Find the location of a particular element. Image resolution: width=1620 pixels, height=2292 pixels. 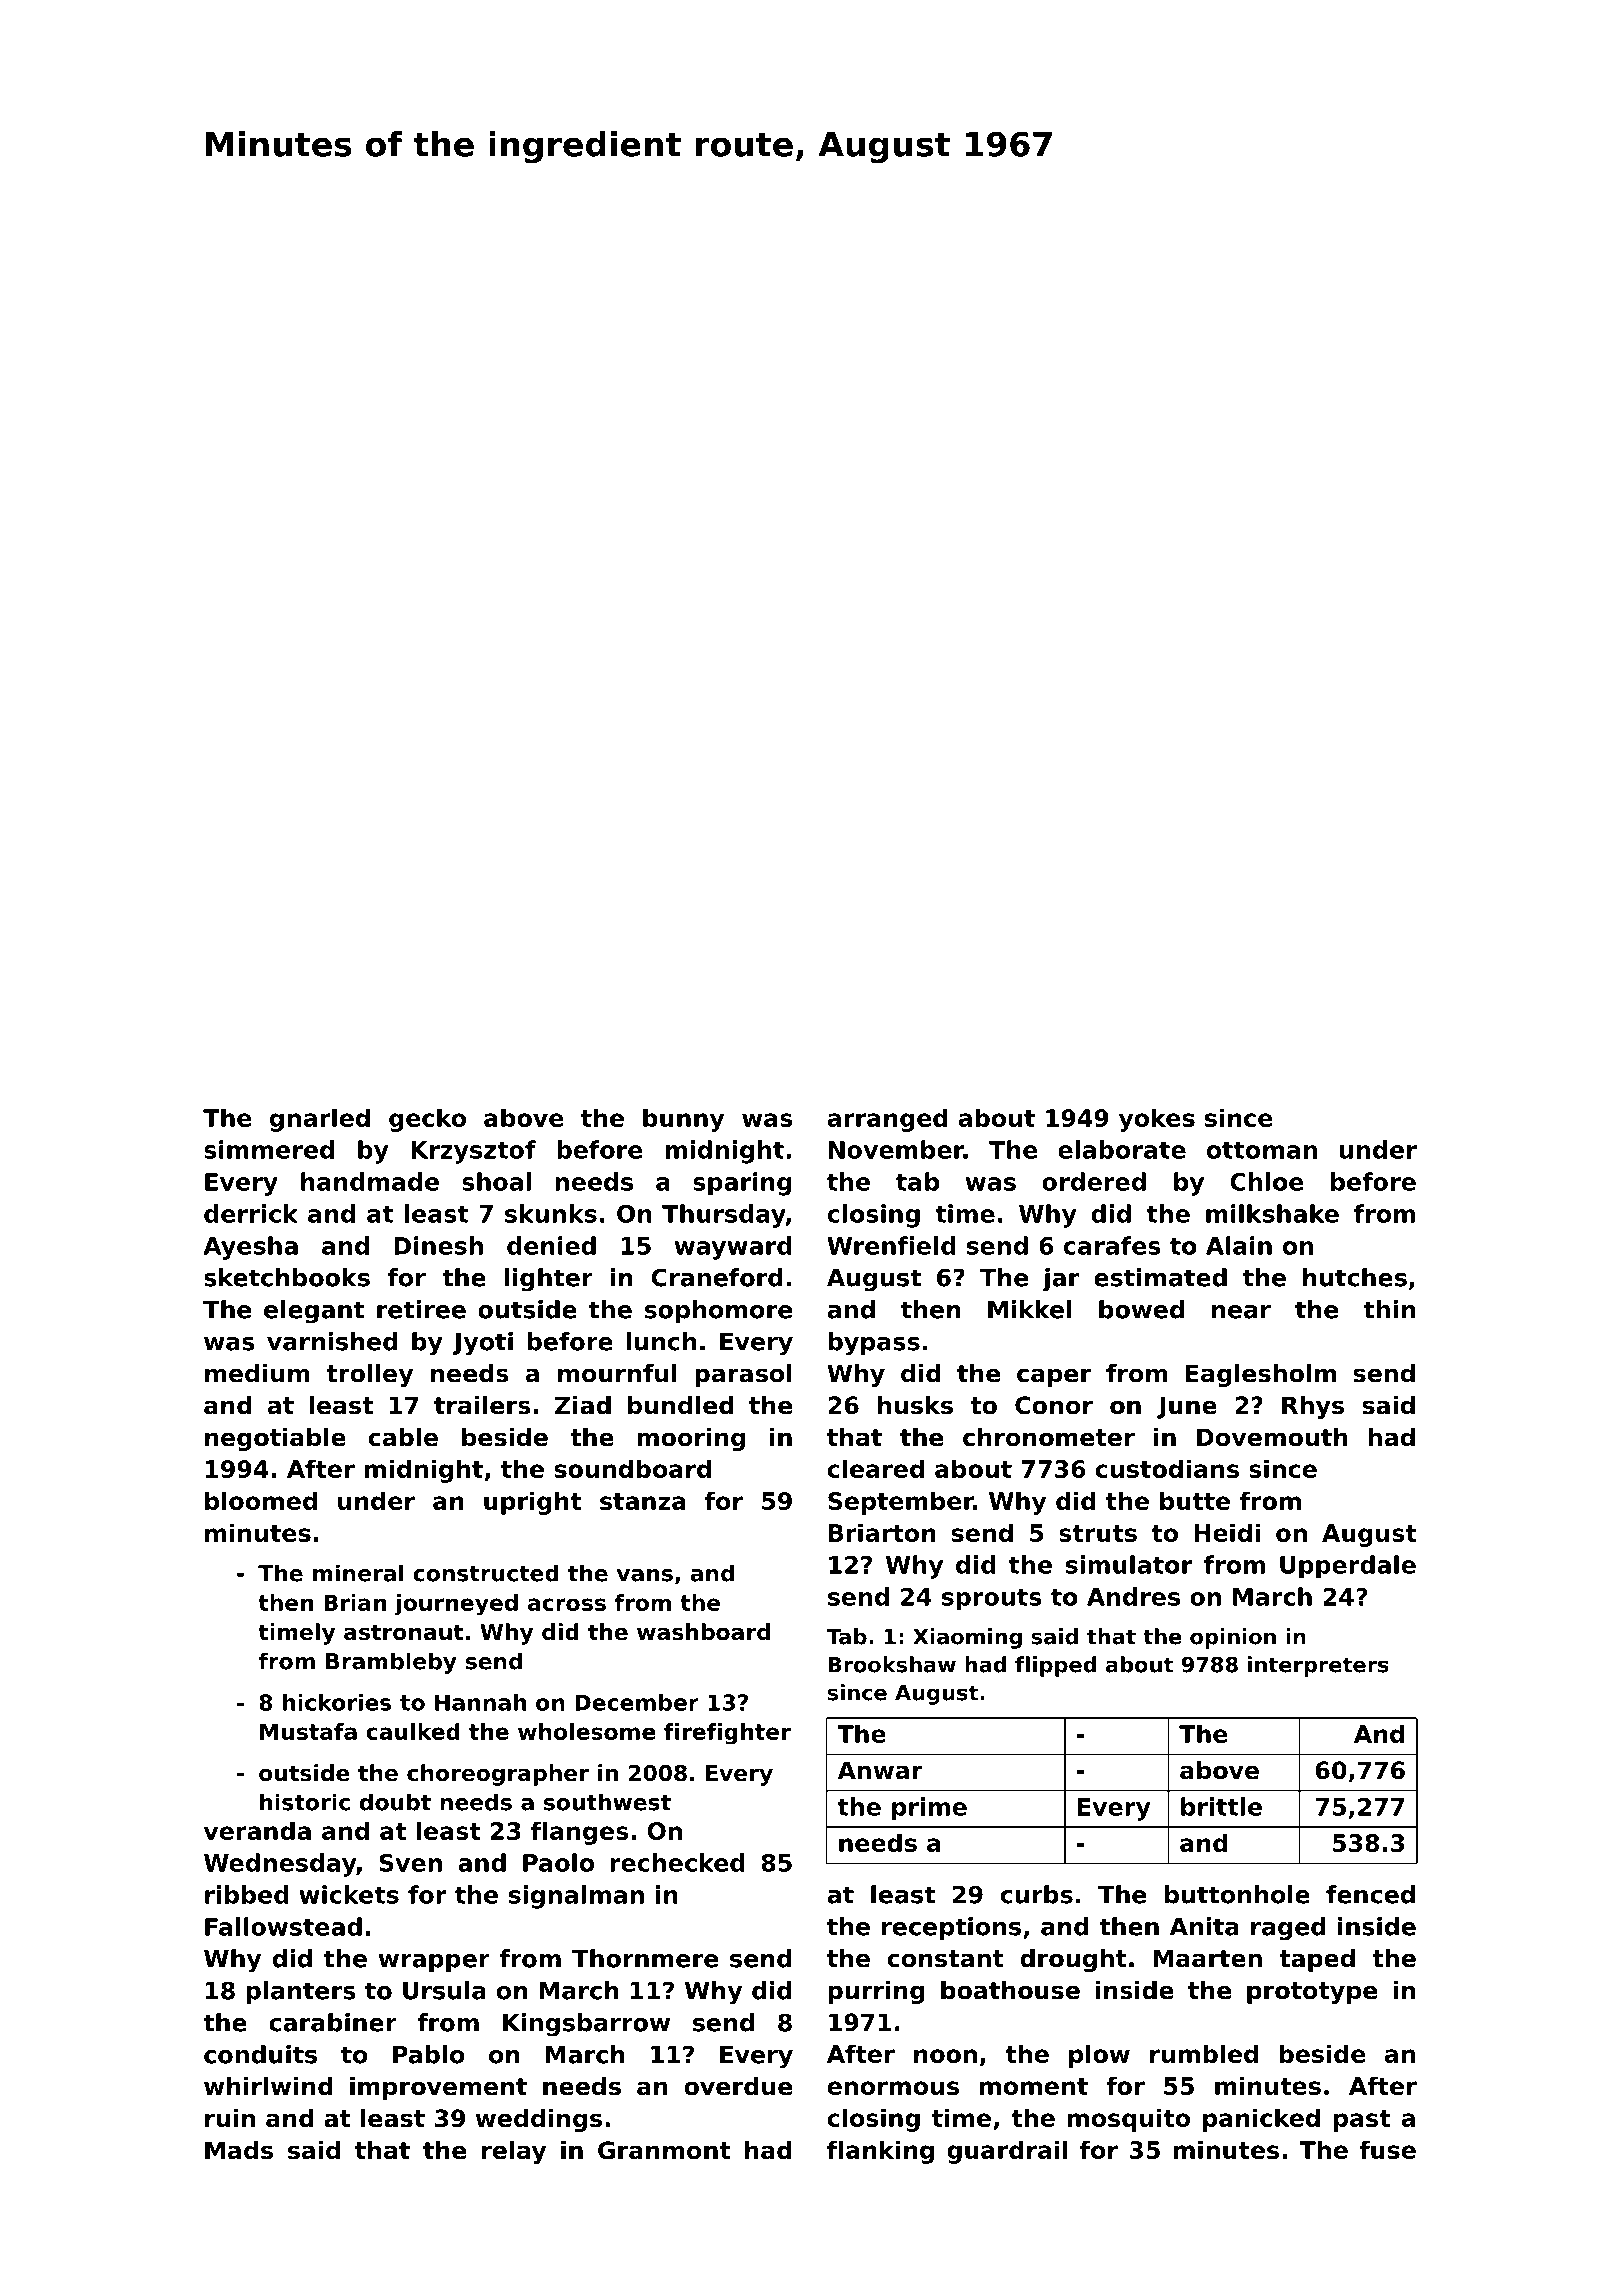

Chloe is located at coordinates (1267, 1181).
